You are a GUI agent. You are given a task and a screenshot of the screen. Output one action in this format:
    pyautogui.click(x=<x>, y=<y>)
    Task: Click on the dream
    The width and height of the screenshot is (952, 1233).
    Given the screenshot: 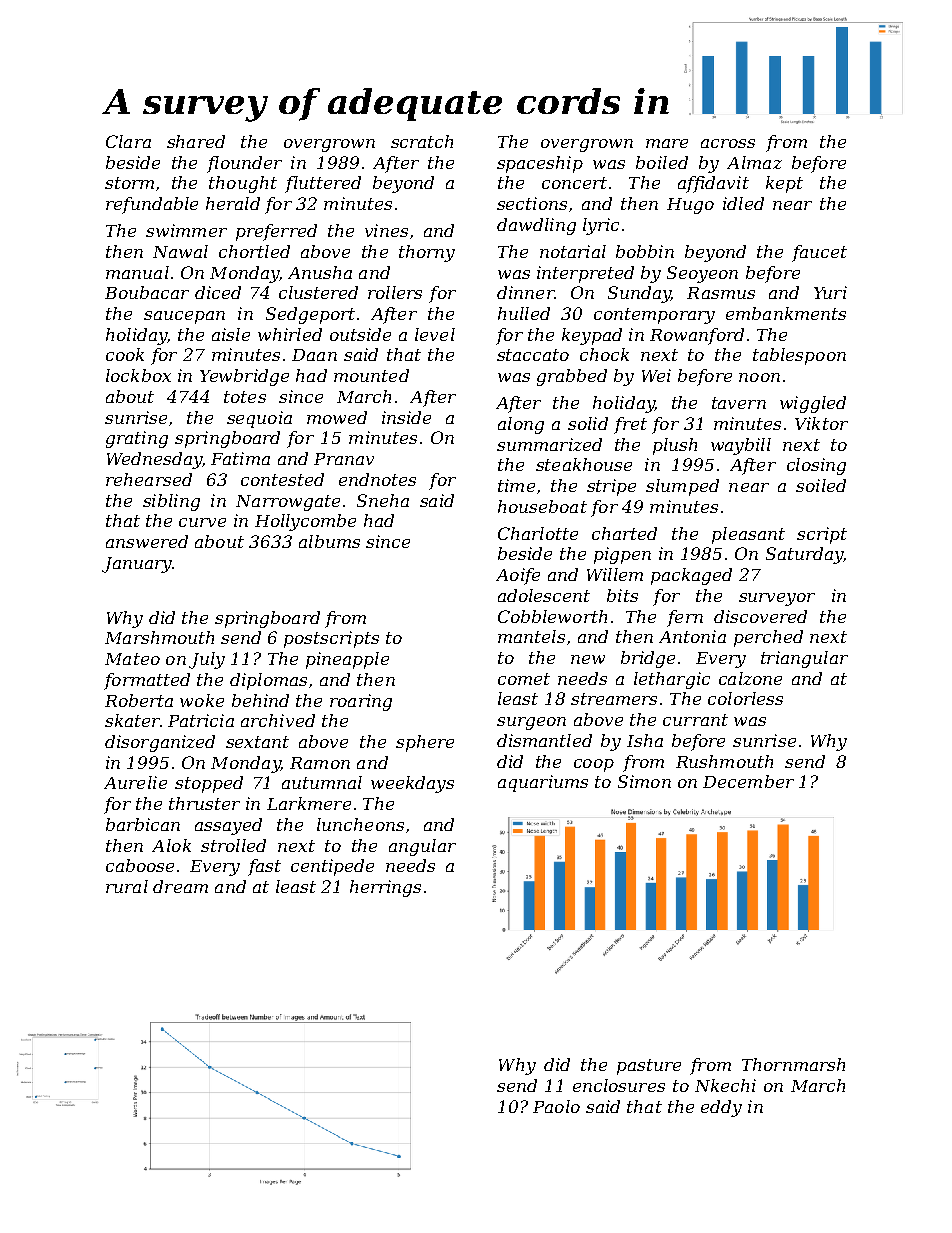 What is the action you would take?
    pyautogui.click(x=180, y=886)
